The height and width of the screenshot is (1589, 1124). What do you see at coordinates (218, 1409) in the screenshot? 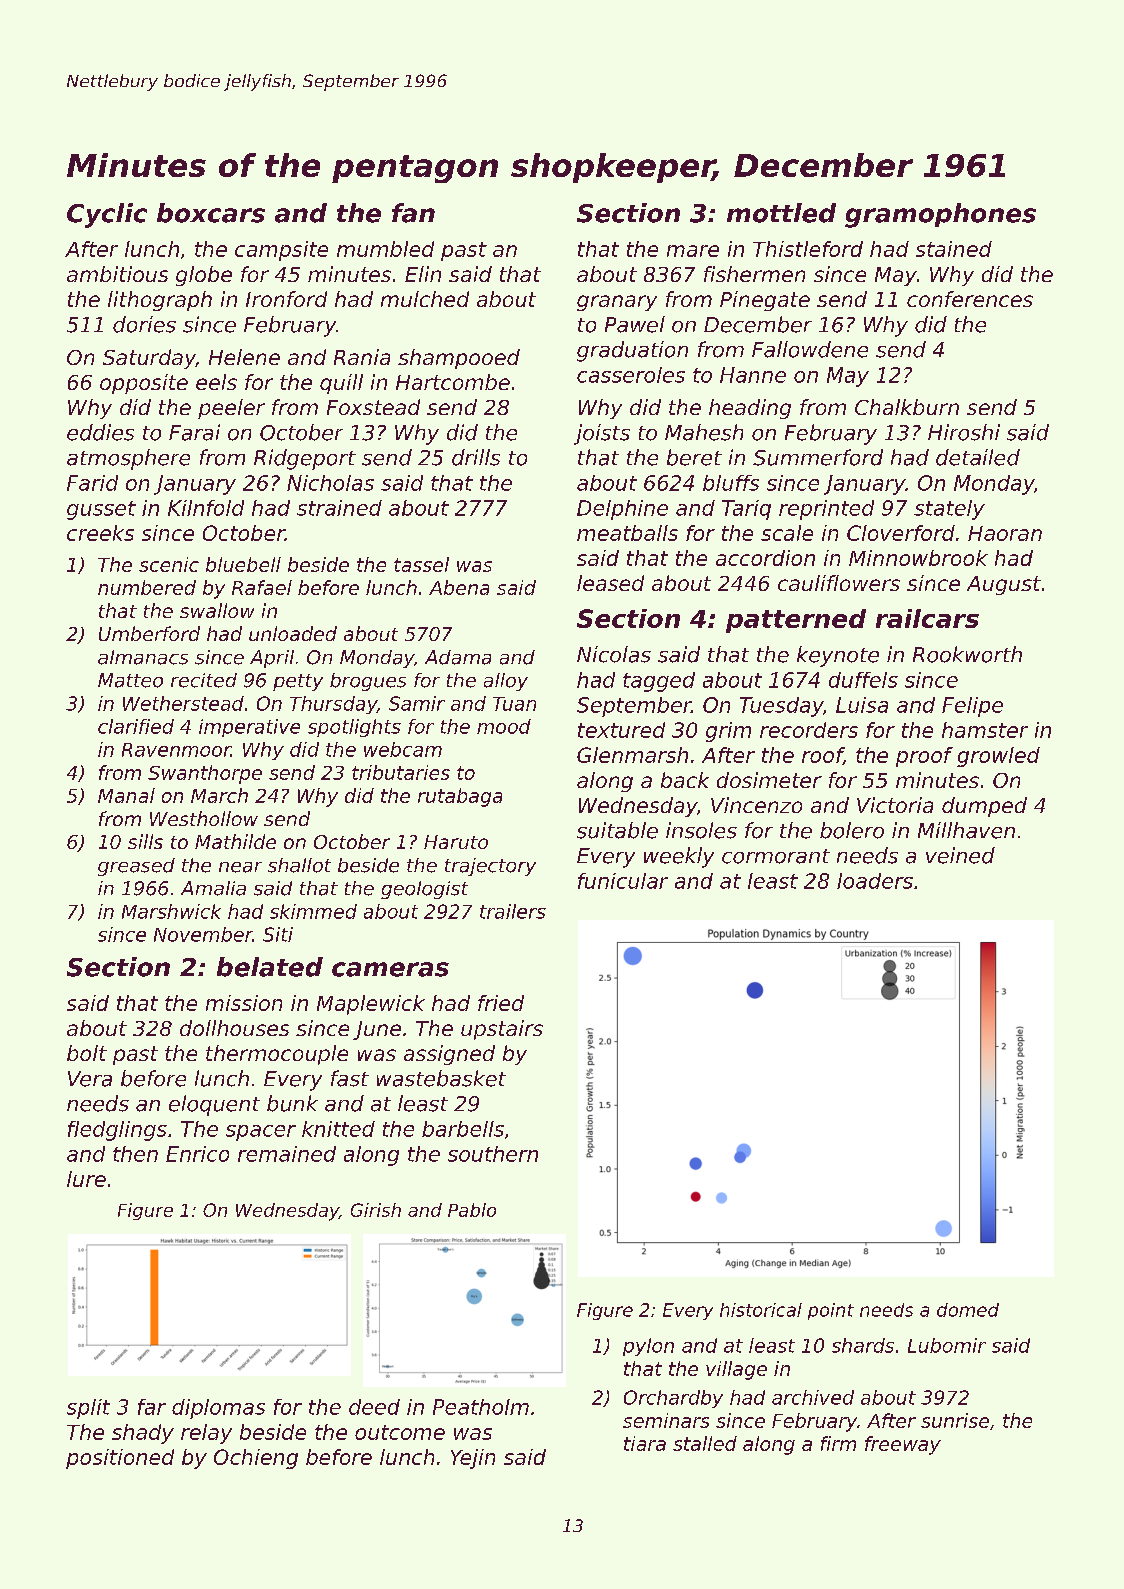
I see `diplomas` at bounding box center [218, 1409].
